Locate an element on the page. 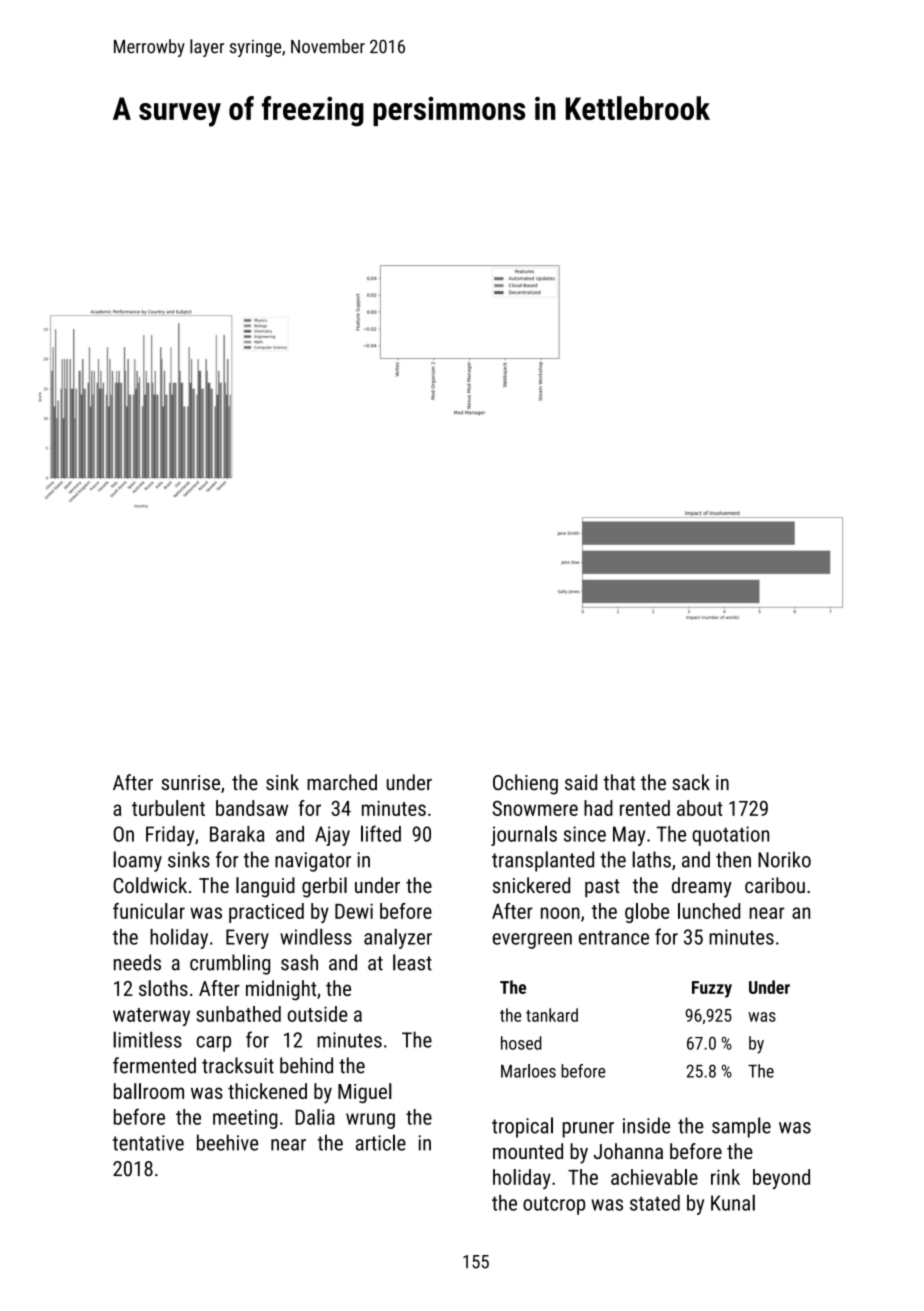  sloths is located at coordinates (163, 988).
